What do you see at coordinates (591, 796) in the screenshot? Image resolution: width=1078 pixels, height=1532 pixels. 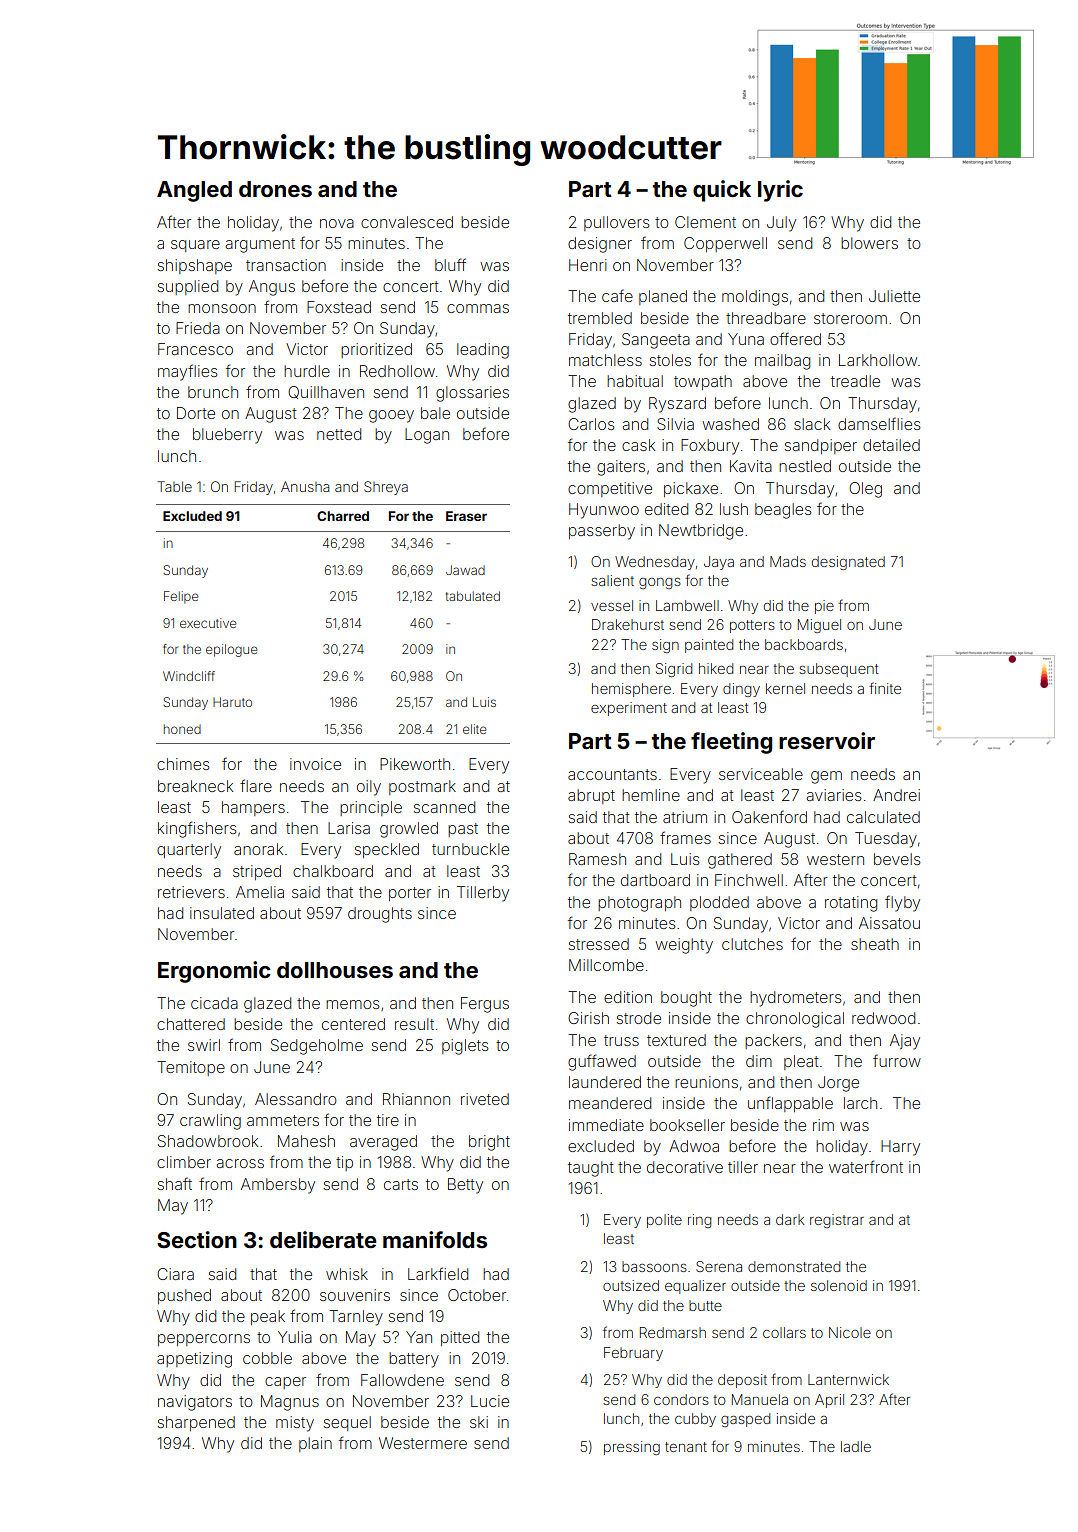 I see `abrupt` at bounding box center [591, 796].
